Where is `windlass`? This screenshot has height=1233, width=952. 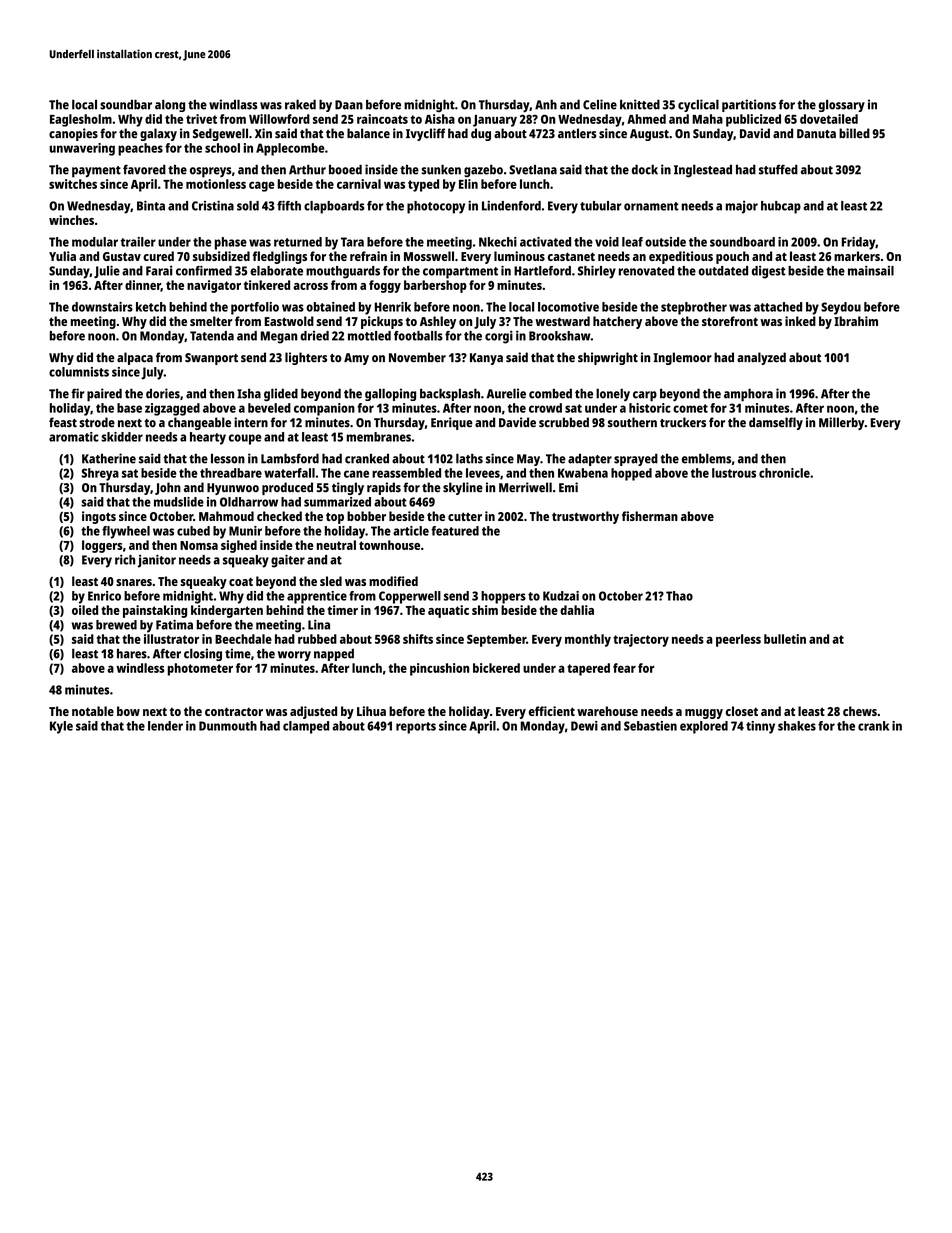 windlass is located at coordinates (233, 104).
